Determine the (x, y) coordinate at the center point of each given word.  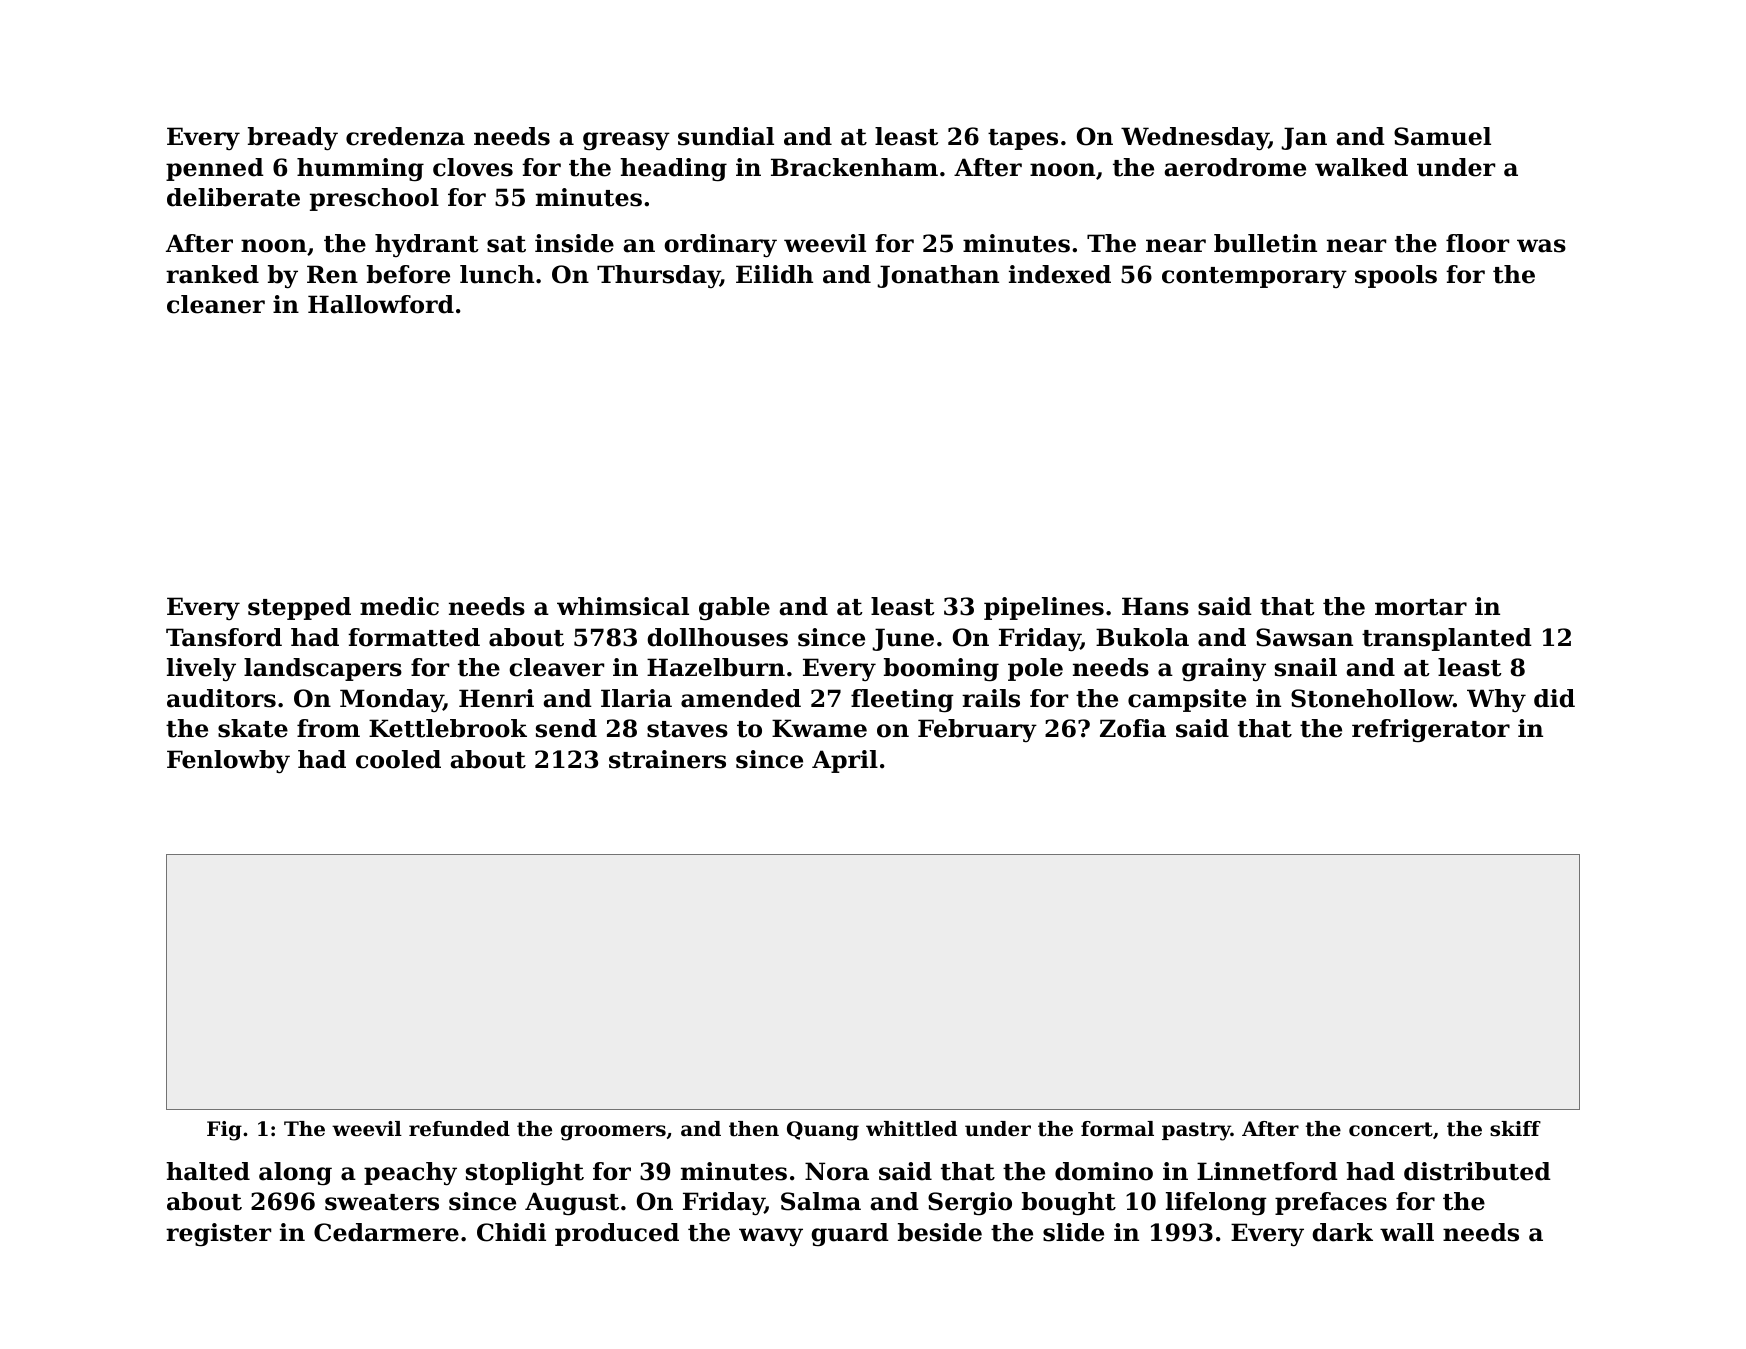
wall (1407, 1232)
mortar (1421, 607)
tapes (1023, 139)
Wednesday (1195, 138)
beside (940, 1232)
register (218, 1234)
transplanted (1447, 639)
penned (215, 169)
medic (399, 606)
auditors (221, 698)
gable (734, 608)
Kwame (819, 728)
